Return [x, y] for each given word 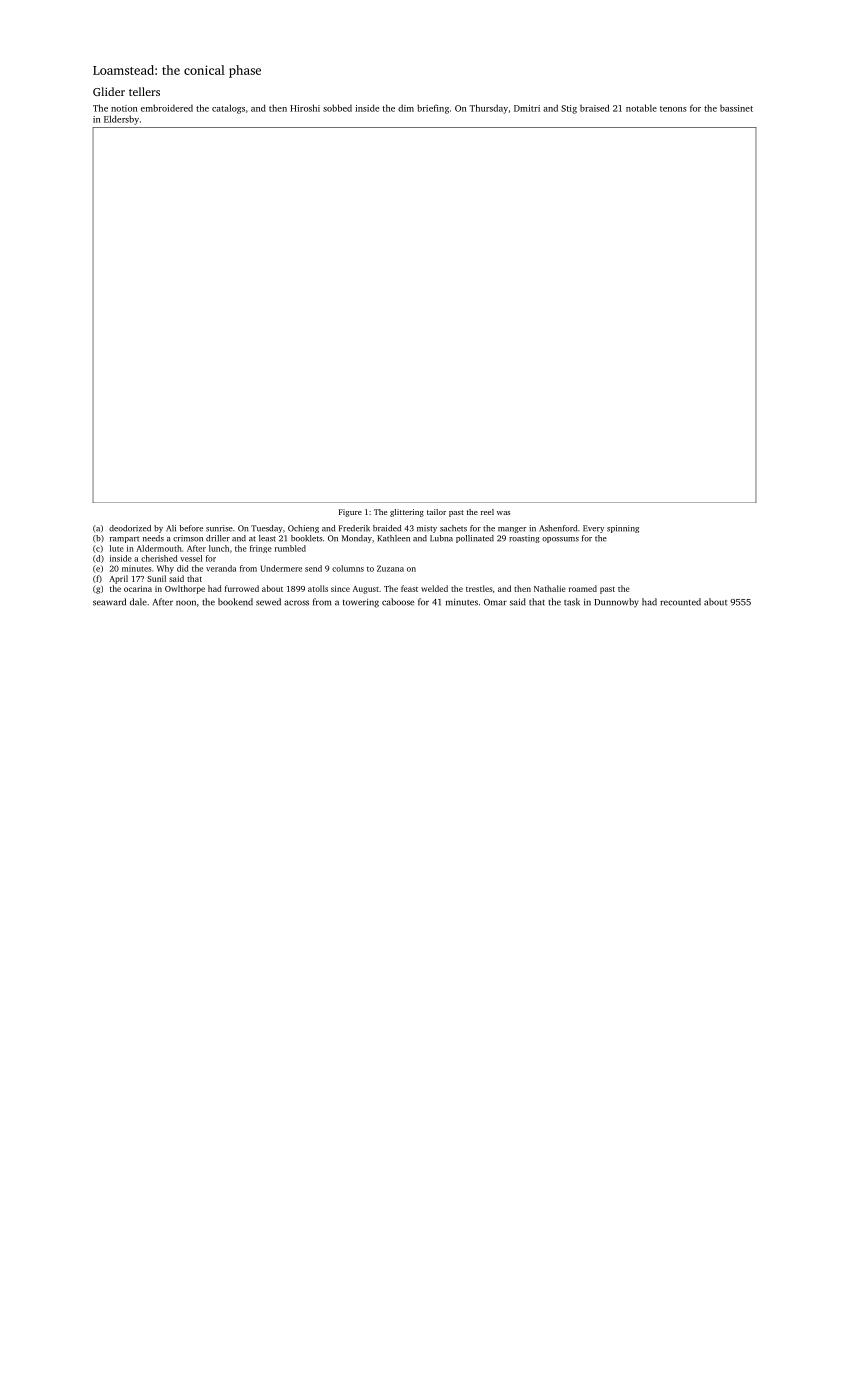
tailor [436, 512]
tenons [673, 109]
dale [138, 602]
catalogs [228, 109]
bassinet [736, 108]
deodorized [130, 528]
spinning [623, 529]
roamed [583, 588]
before [191, 528]
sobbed [337, 108]
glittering [407, 513]
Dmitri [527, 108]
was [503, 513]
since [340, 589]
